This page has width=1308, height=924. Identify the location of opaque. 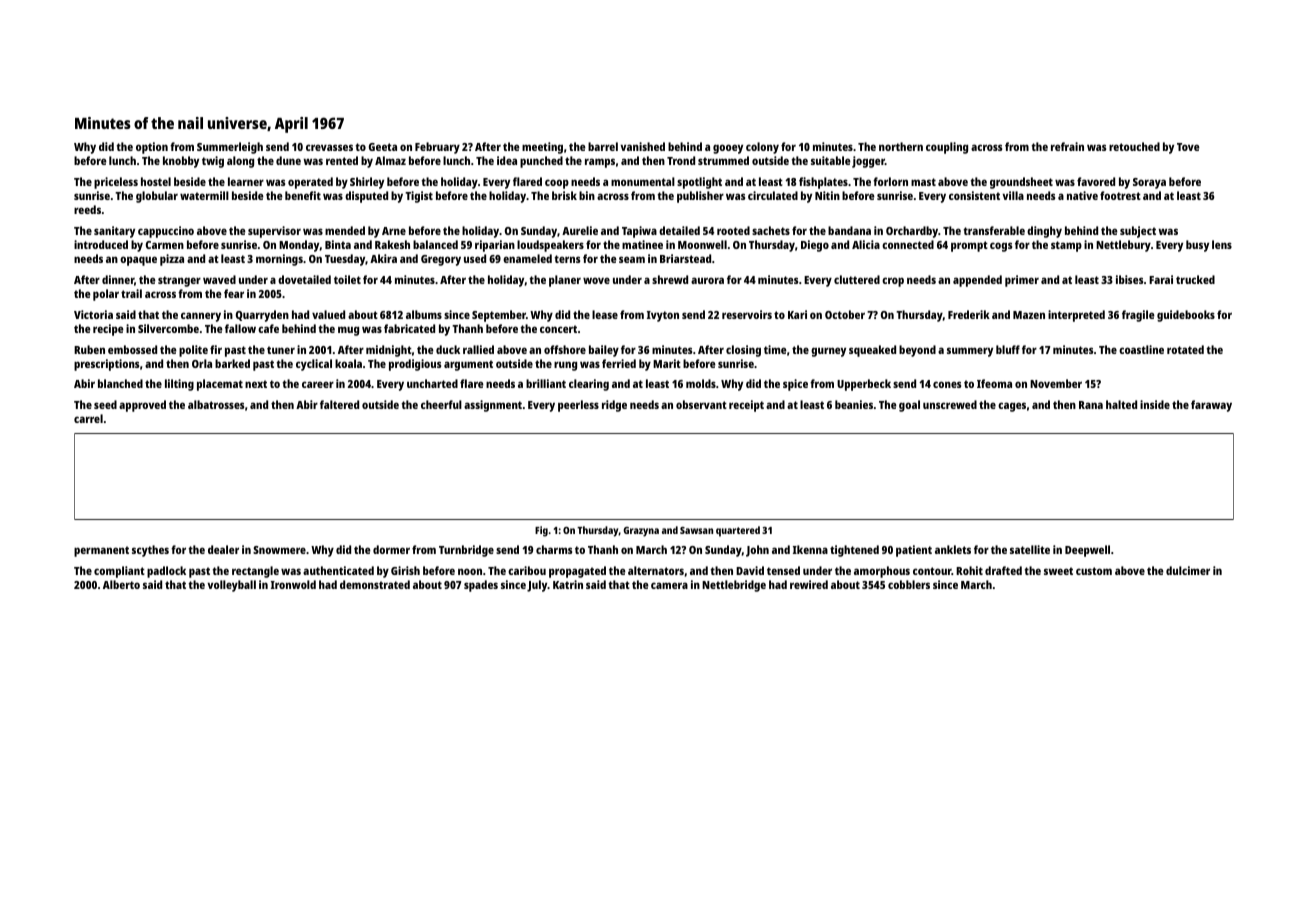
(138, 261).
